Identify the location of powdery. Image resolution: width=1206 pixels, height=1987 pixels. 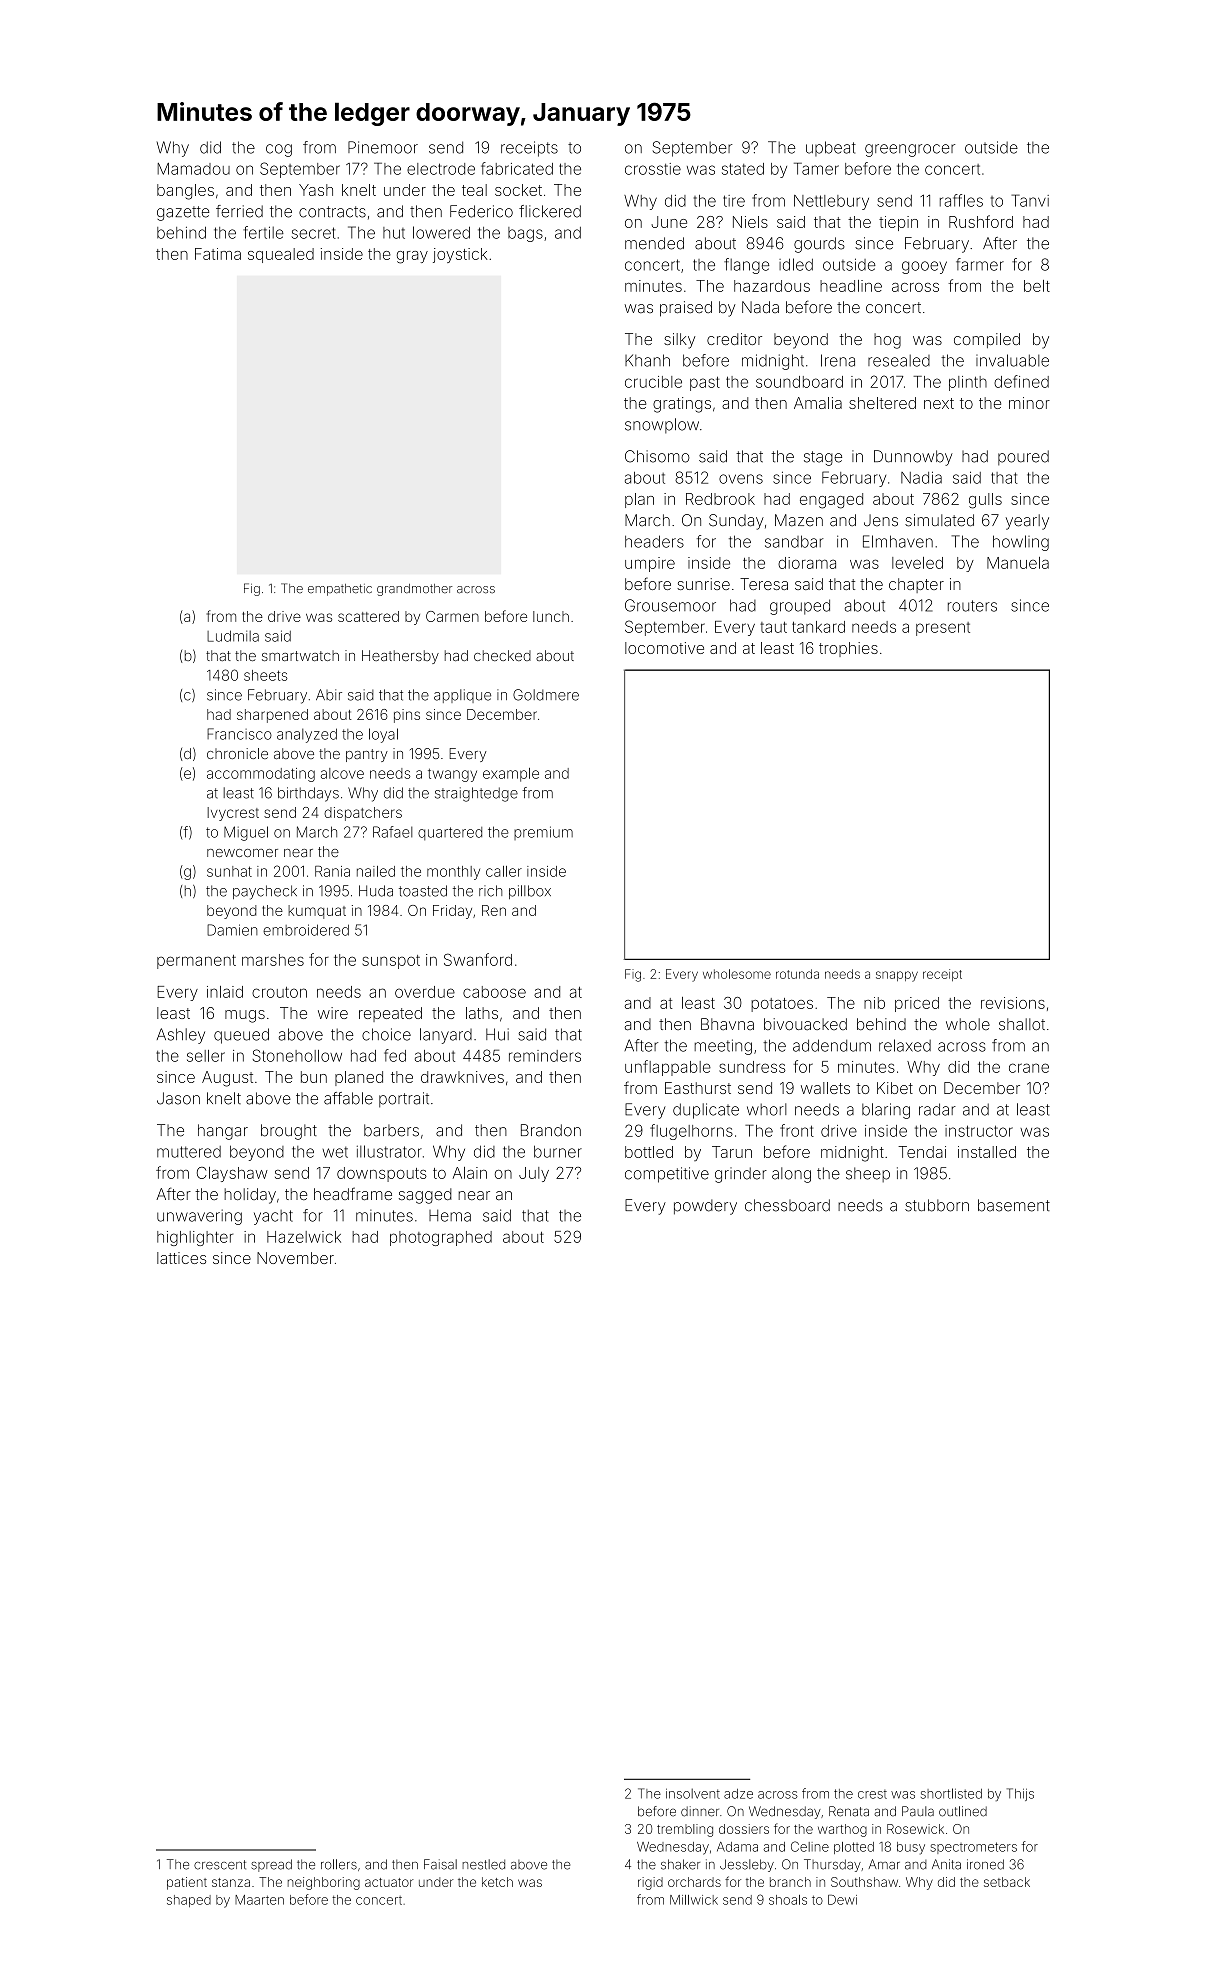
(705, 1207).
